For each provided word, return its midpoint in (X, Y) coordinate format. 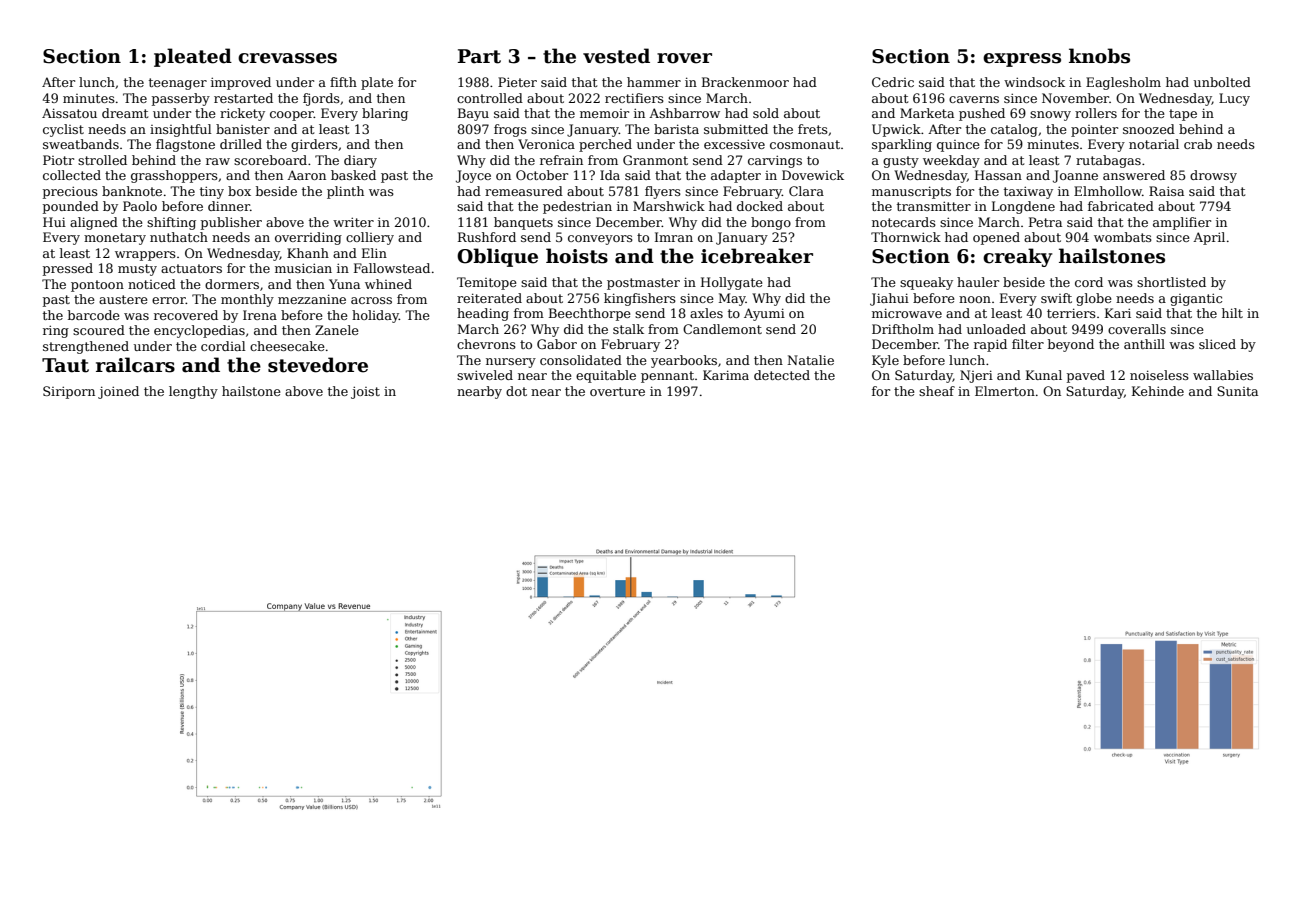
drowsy (1213, 176)
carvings (775, 161)
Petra (1045, 222)
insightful (181, 130)
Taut (65, 365)
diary (360, 161)
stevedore (318, 365)
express (1022, 60)
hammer (654, 82)
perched (605, 145)
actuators (191, 268)
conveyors (600, 240)
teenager (178, 84)
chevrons (486, 344)
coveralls (1137, 329)
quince (958, 146)
